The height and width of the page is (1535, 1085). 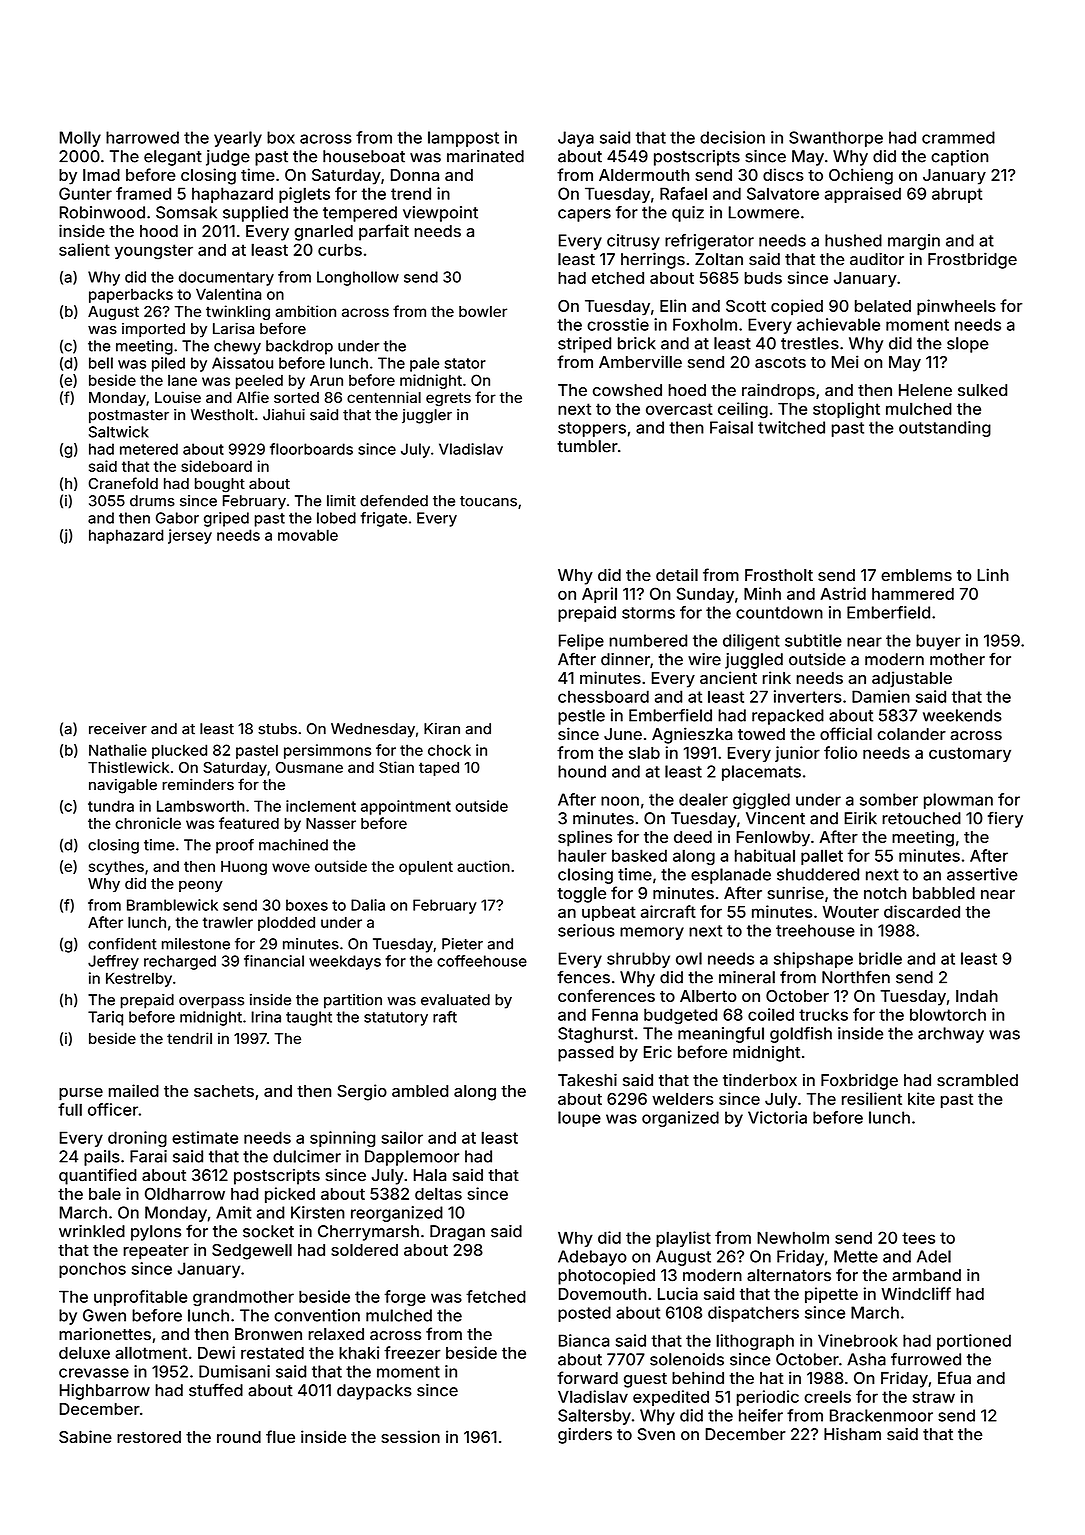 What do you see at coordinates (190, 536) in the page?
I see `jersey` at bounding box center [190, 536].
